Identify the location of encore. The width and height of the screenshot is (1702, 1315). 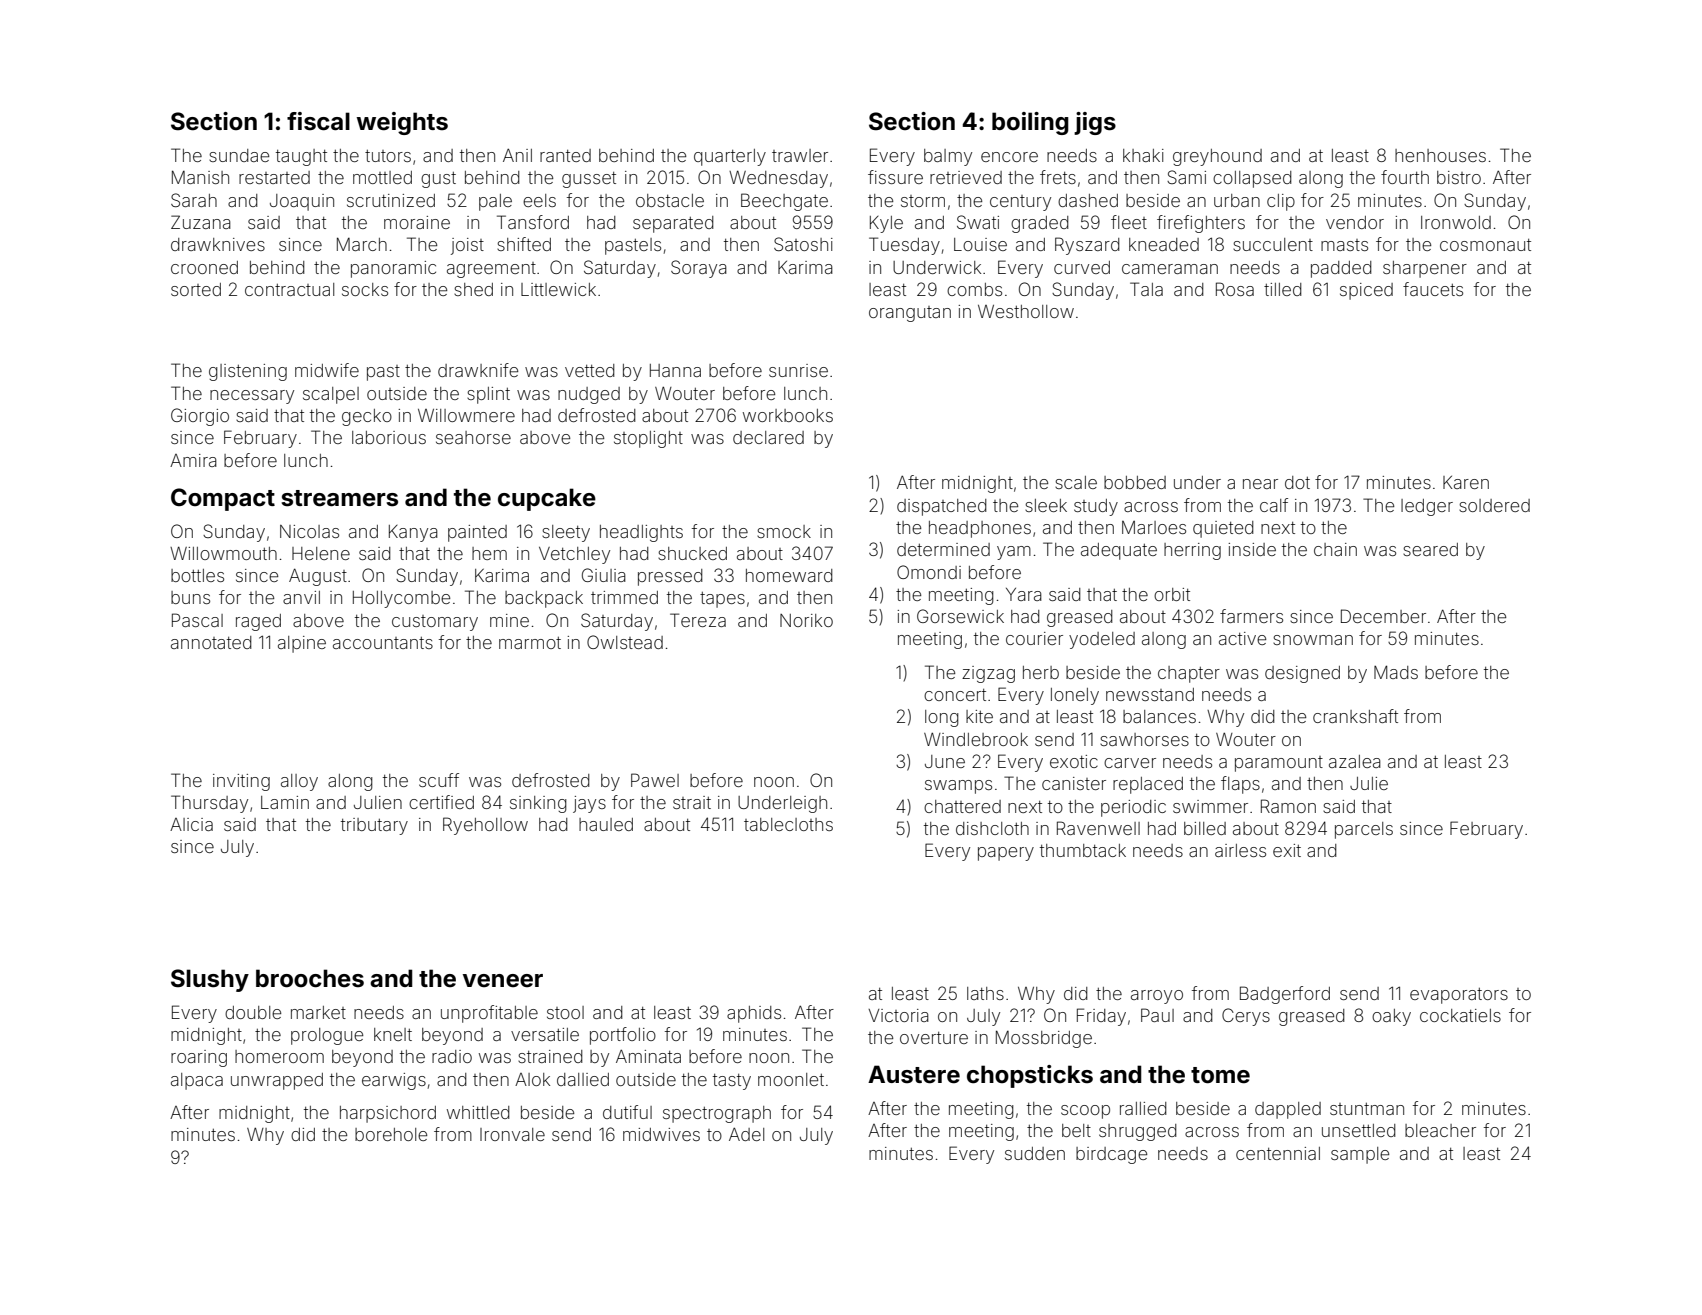
(1009, 157).
